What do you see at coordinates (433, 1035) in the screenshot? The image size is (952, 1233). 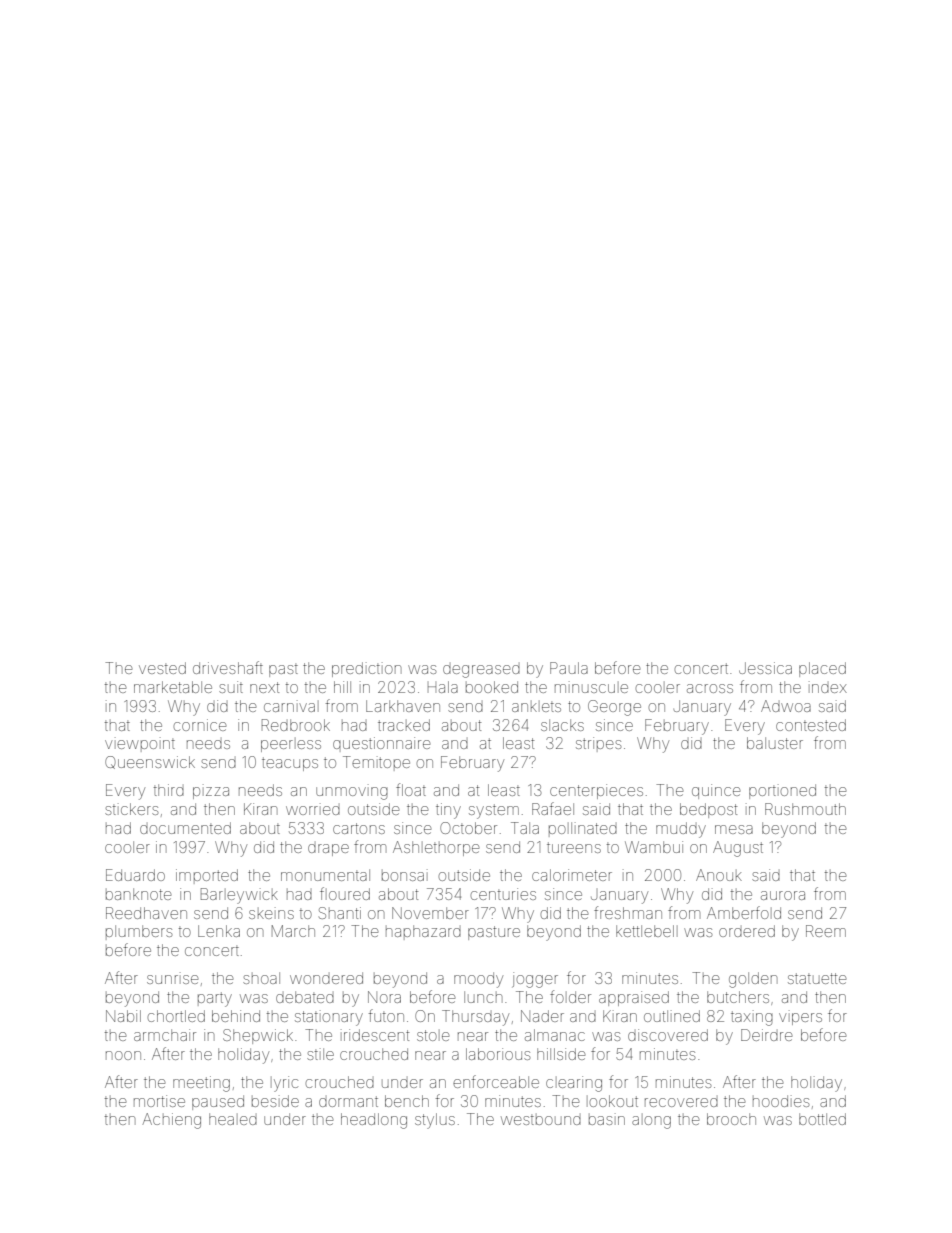 I see `stole` at bounding box center [433, 1035].
